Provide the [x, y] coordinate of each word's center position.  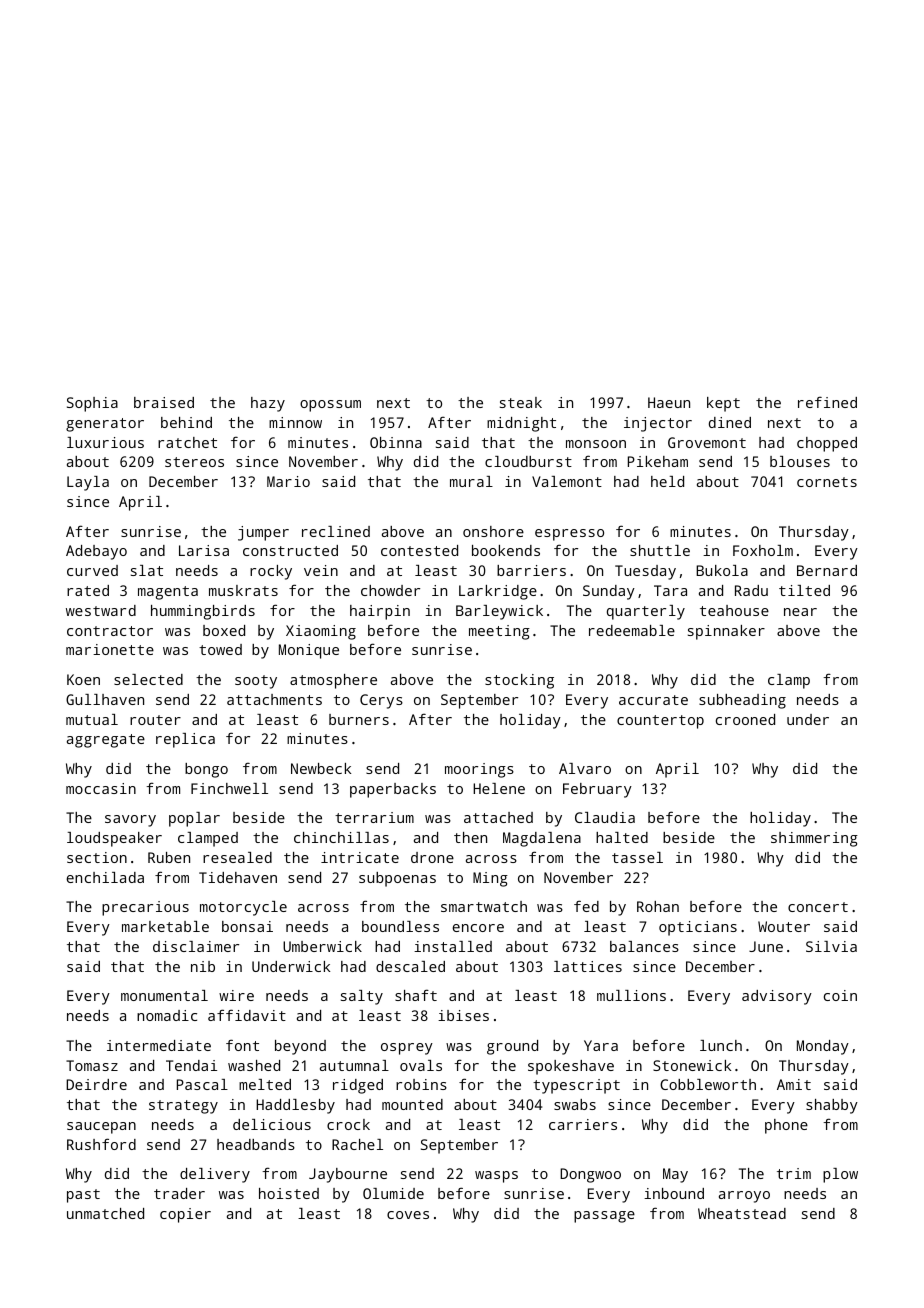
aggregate [106, 741]
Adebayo [96, 552]
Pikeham [658, 461]
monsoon [596, 444]
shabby [832, 1106]
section [97, 857]
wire [236, 995]
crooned [745, 719]
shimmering [814, 839]
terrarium [374, 817]
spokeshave [571, 1067]
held [667, 481]
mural [471, 481]
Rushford [101, 1144]
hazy [268, 404]
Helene [499, 788]
